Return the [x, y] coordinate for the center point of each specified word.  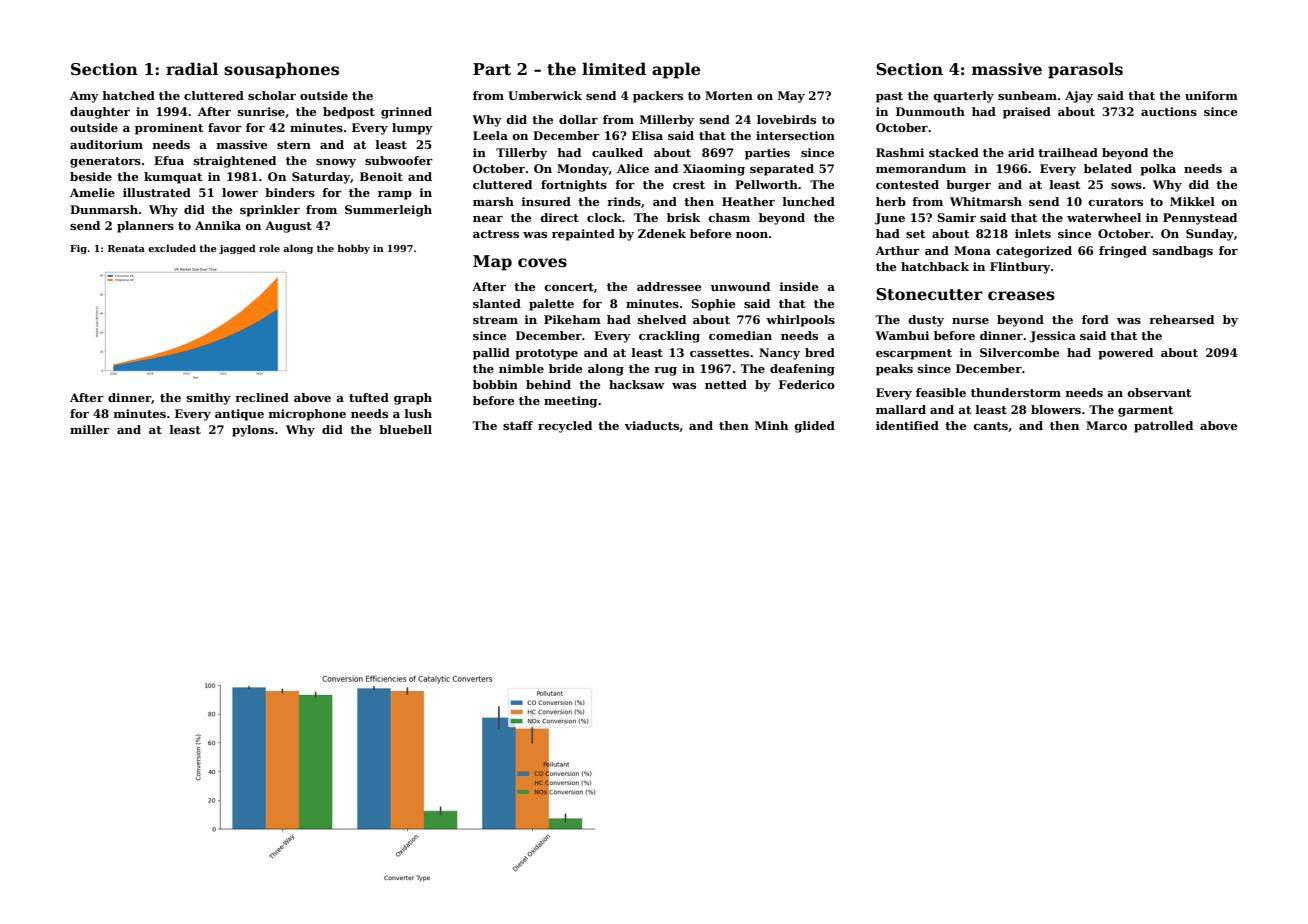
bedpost [349, 113]
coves [542, 263]
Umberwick [545, 95]
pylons [253, 431]
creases [1021, 296]
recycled [565, 427]
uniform [1211, 95]
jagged [237, 249]
